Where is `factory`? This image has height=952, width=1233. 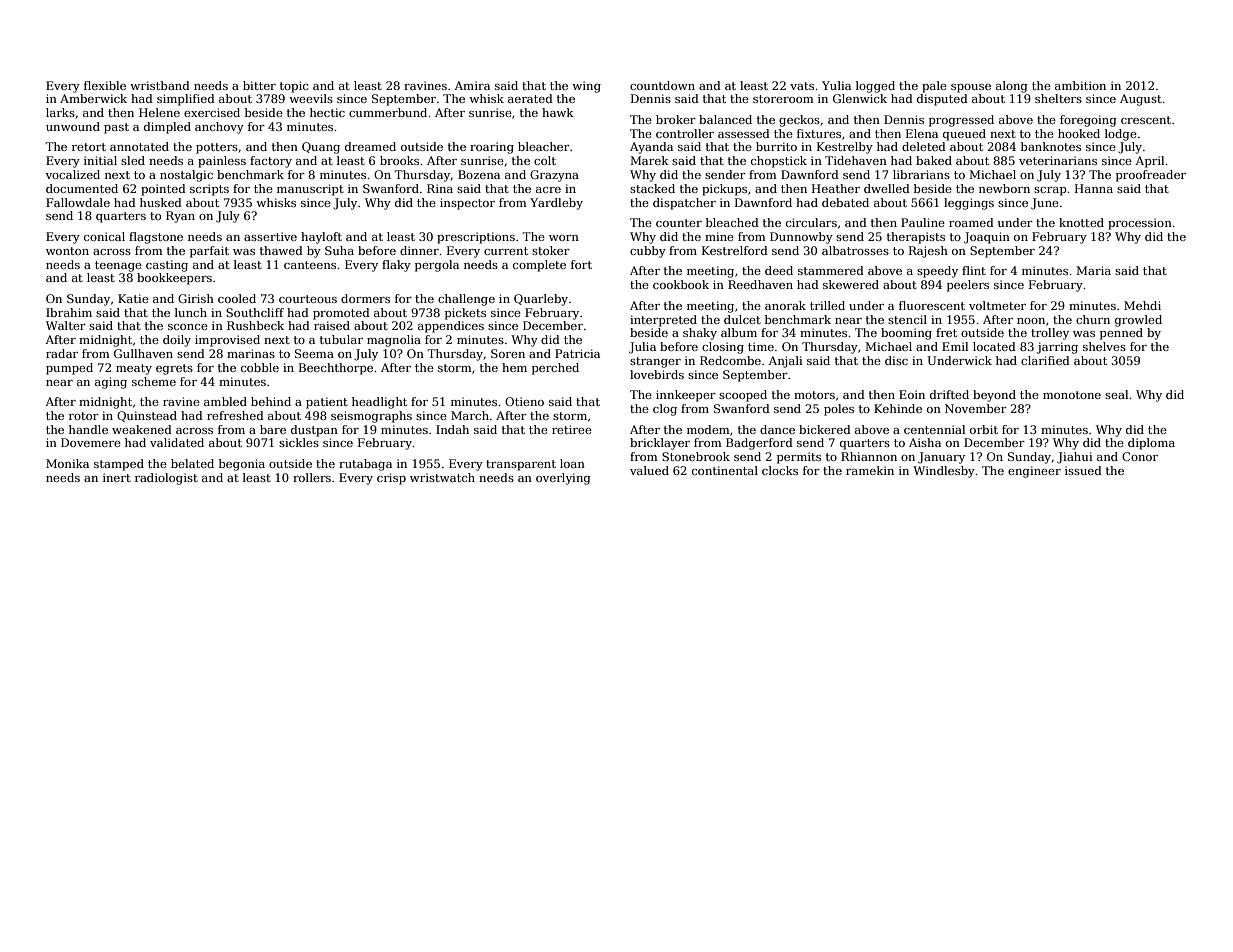
factory is located at coordinates (271, 162).
